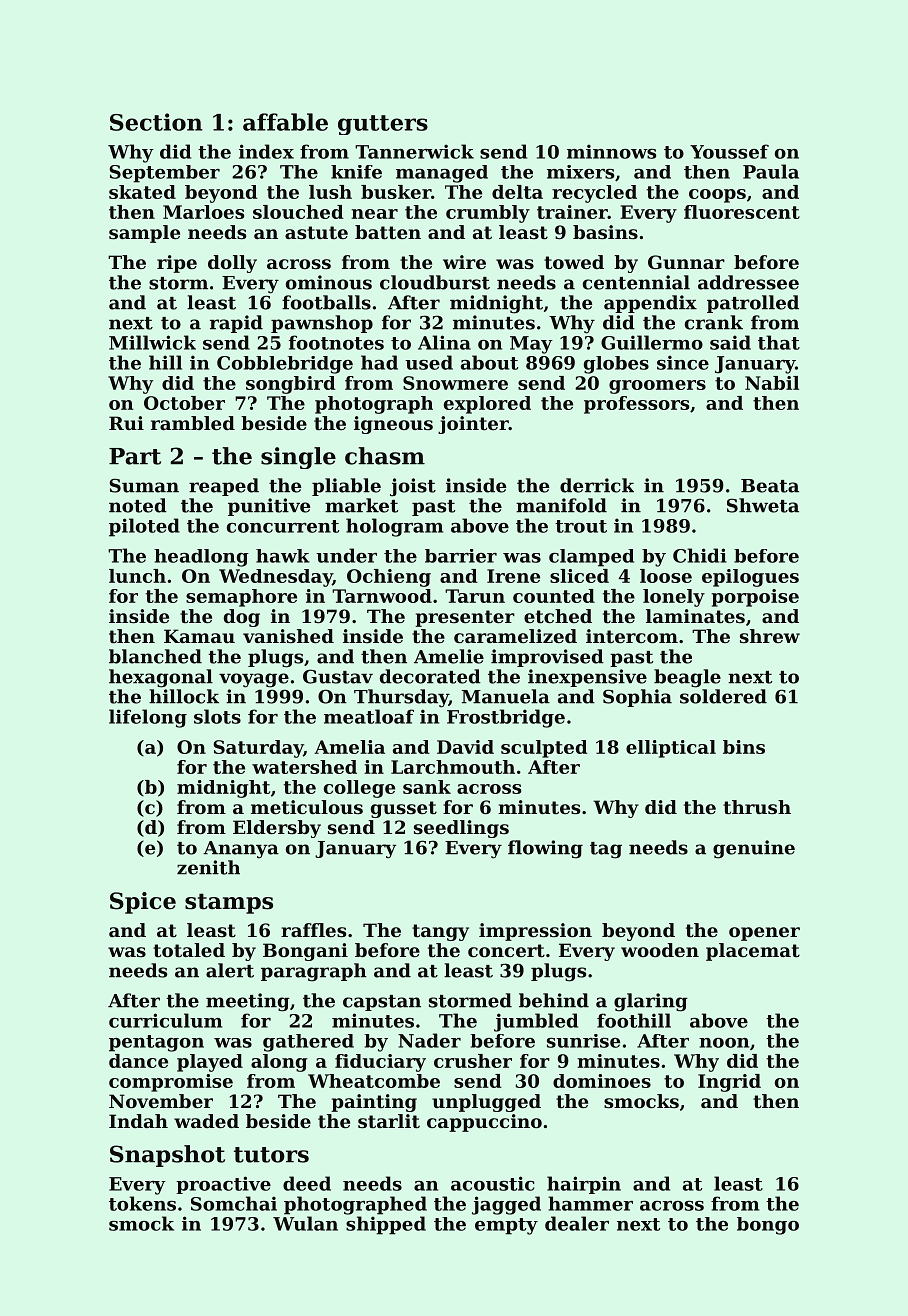 This image has height=1316, width=908. Describe the element at coordinates (753, 952) in the image. I see `placemat` at that location.
